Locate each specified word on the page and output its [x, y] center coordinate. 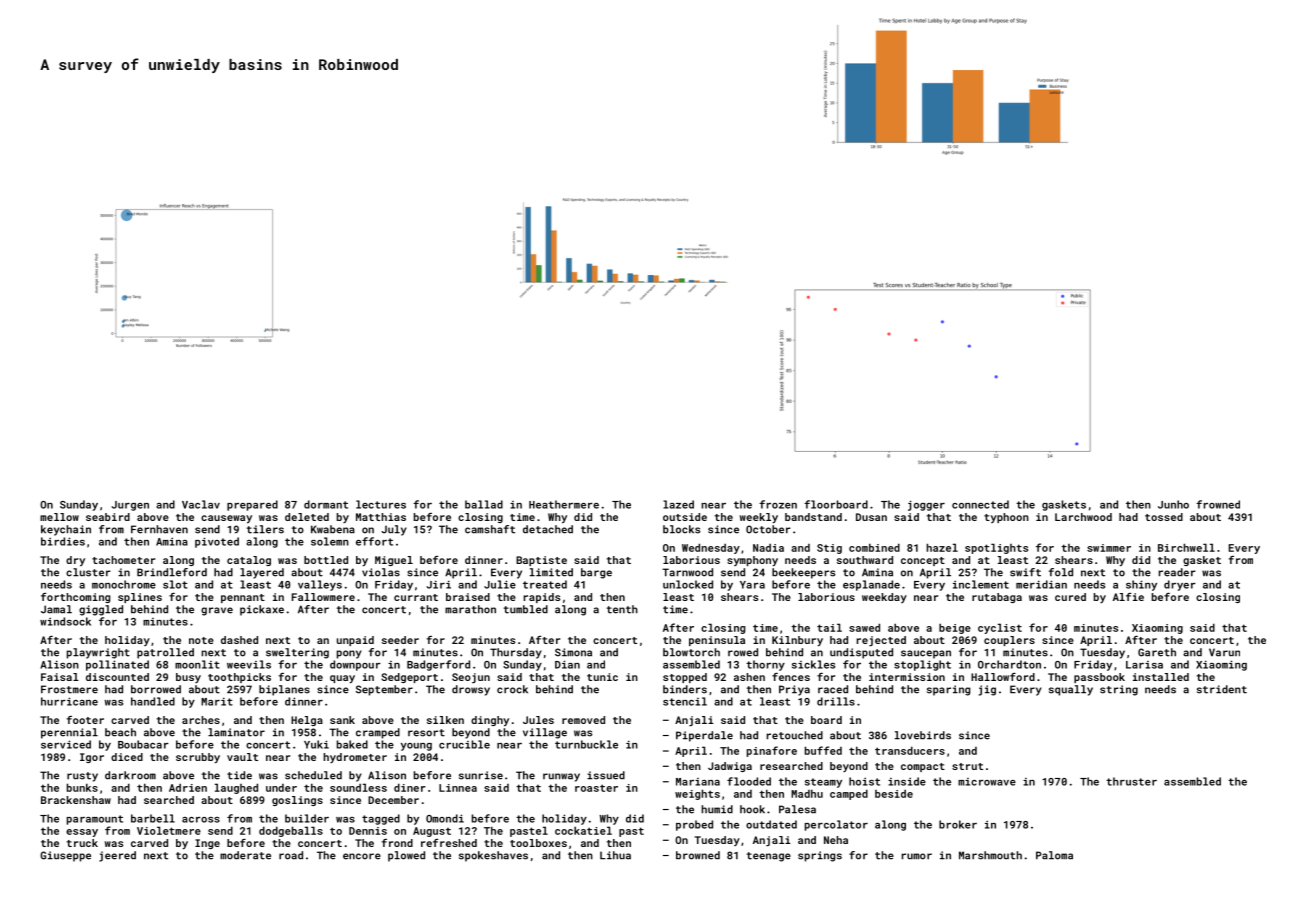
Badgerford [438, 665]
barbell [153, 818]
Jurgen [130, 506]
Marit [217, 701]
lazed [678, 504]
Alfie [1128, 597]
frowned [1218, 504]
